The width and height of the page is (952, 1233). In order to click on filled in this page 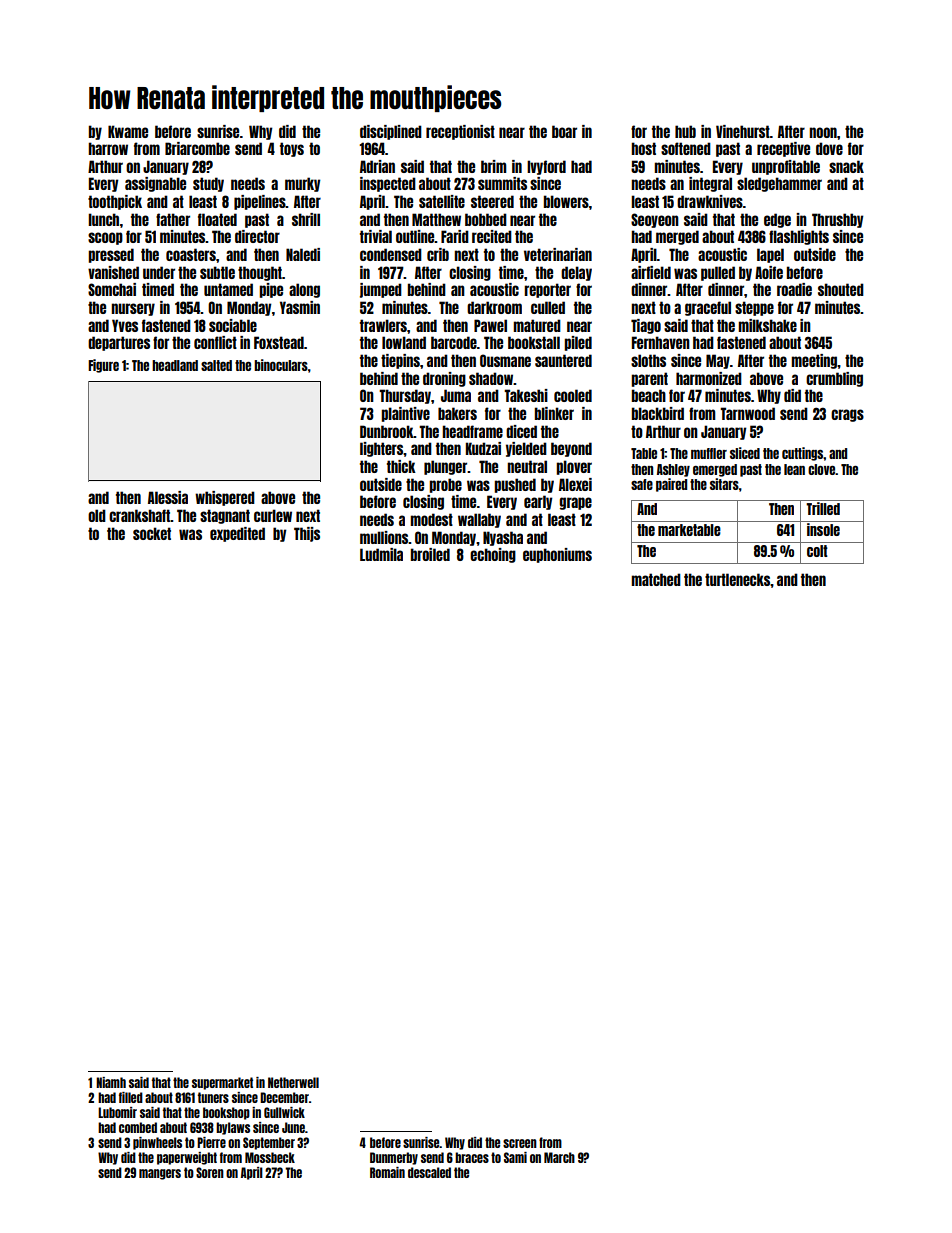, I will do `click(131, 1097)`.
